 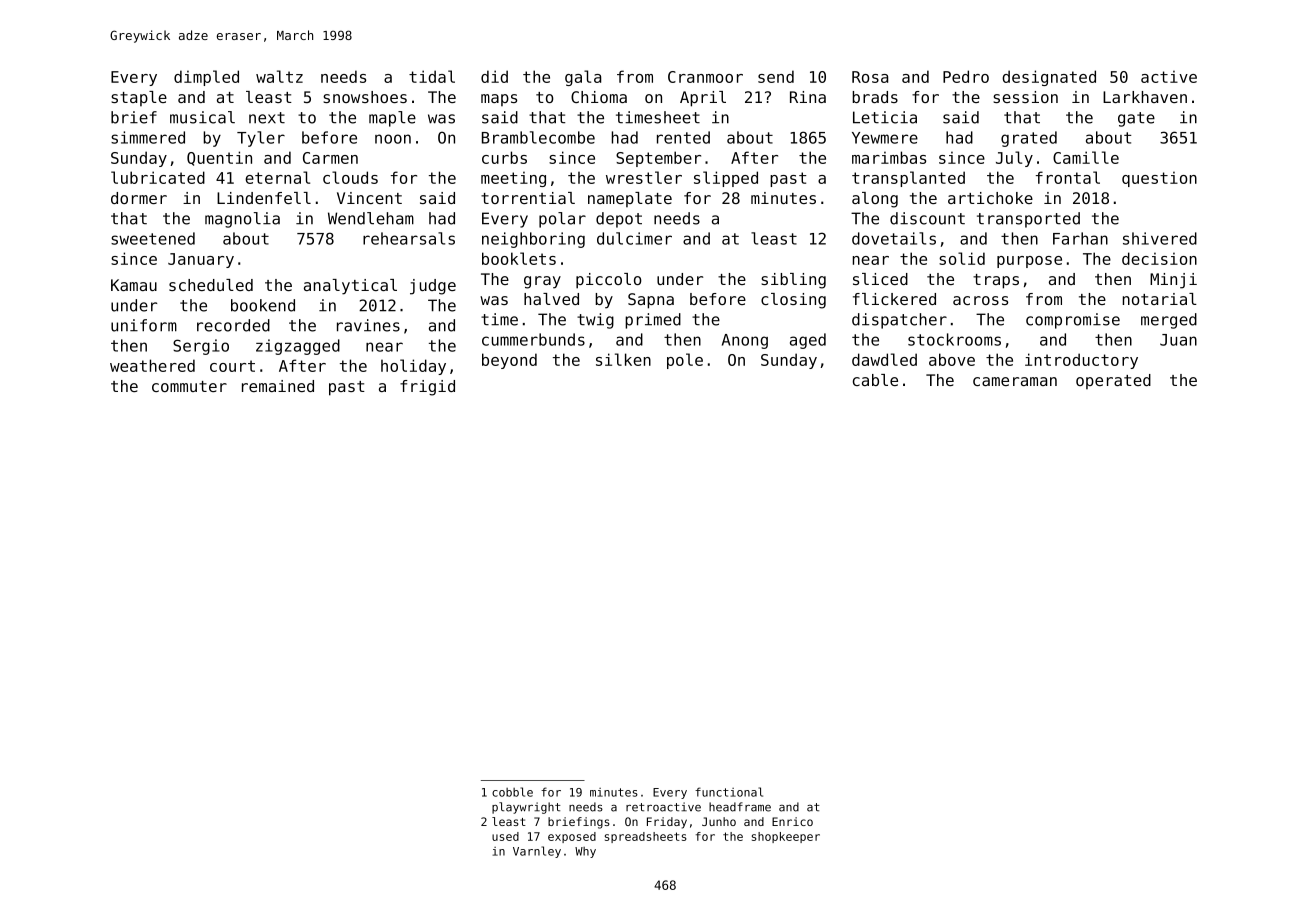 I want to click on September, so click(x=658, y=159).
